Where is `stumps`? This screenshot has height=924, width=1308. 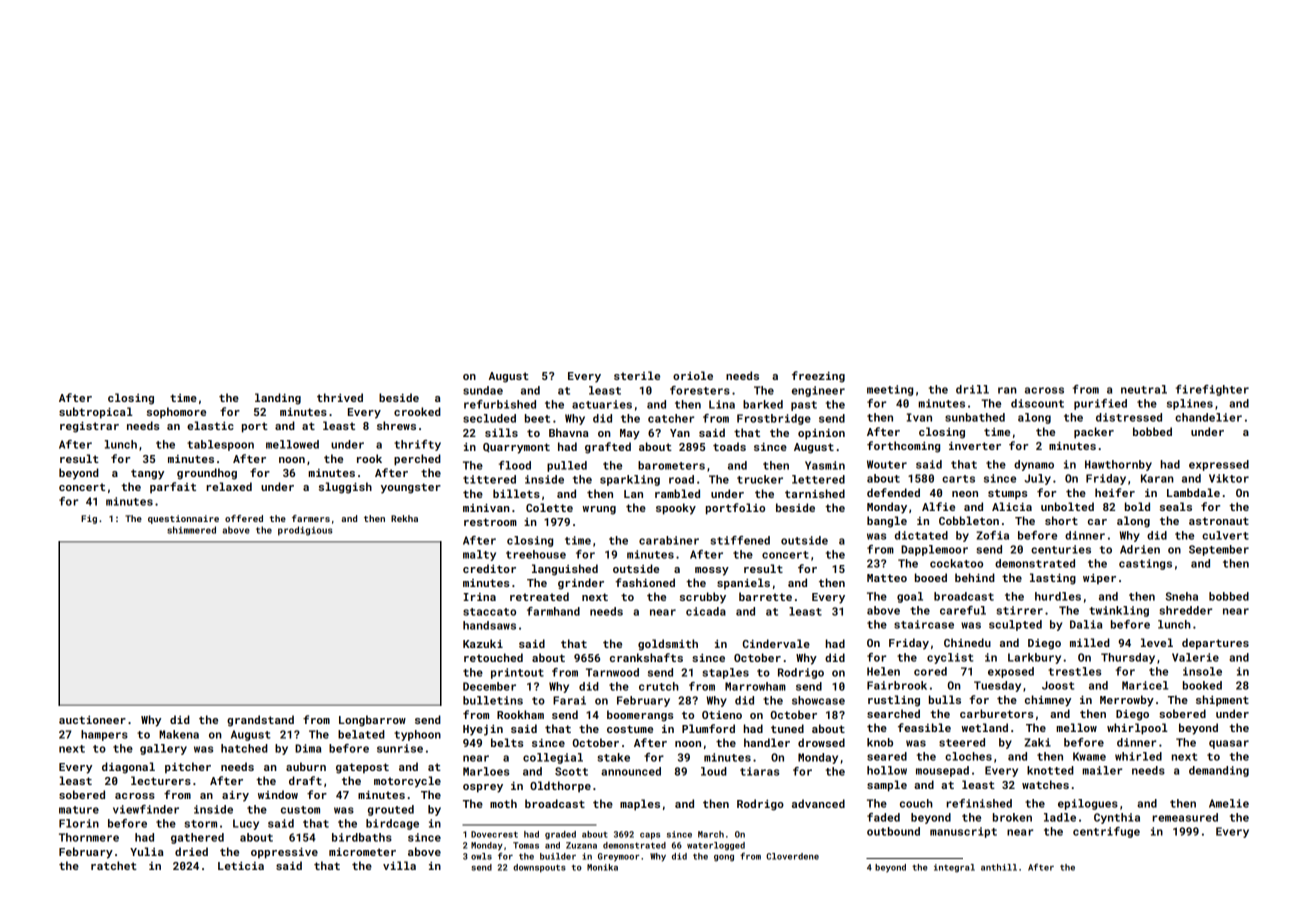
stumps is located at coordinates (1007, 494).
